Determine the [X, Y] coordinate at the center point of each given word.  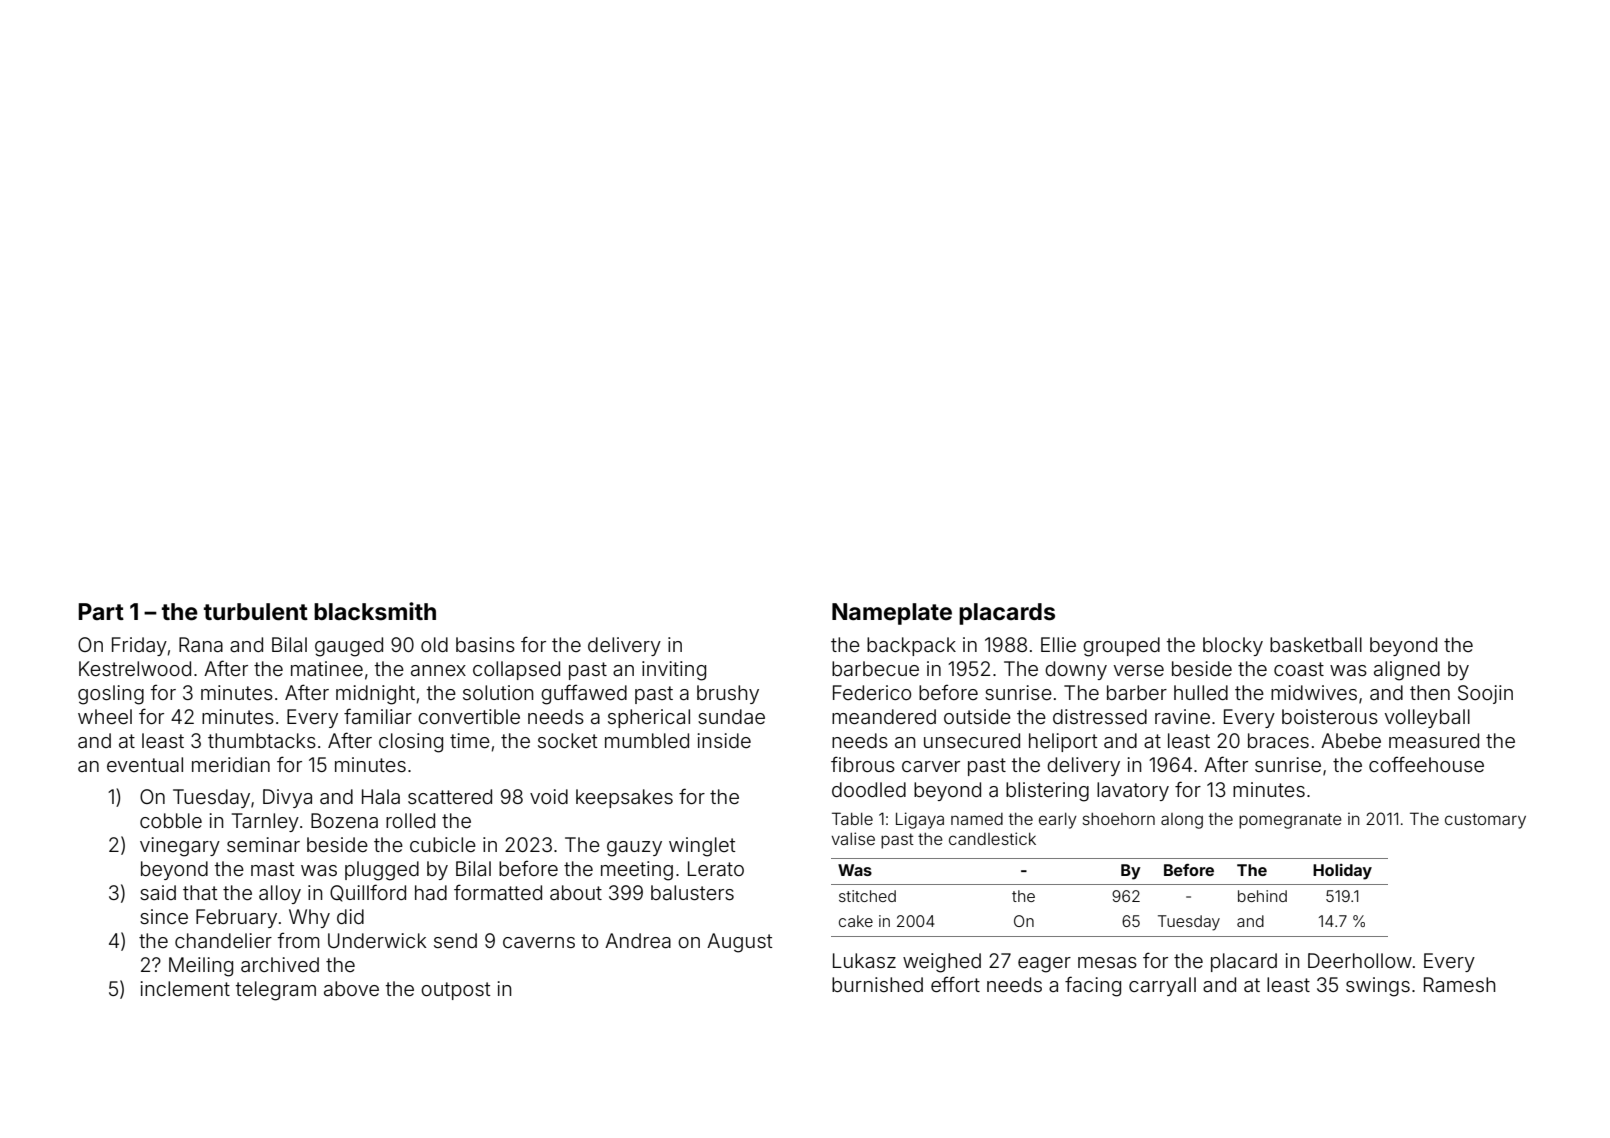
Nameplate [892, 614]
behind [1262, 896]
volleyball [1427, 718]
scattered [450, 796]
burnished [877, 984]
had [431, 892]
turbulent [256, 612]
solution [498, 692]
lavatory [1133, 791]
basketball [1316, 644]
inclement [185, 988]
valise [853, 838]
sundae [731, 716]
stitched [867, 896]
